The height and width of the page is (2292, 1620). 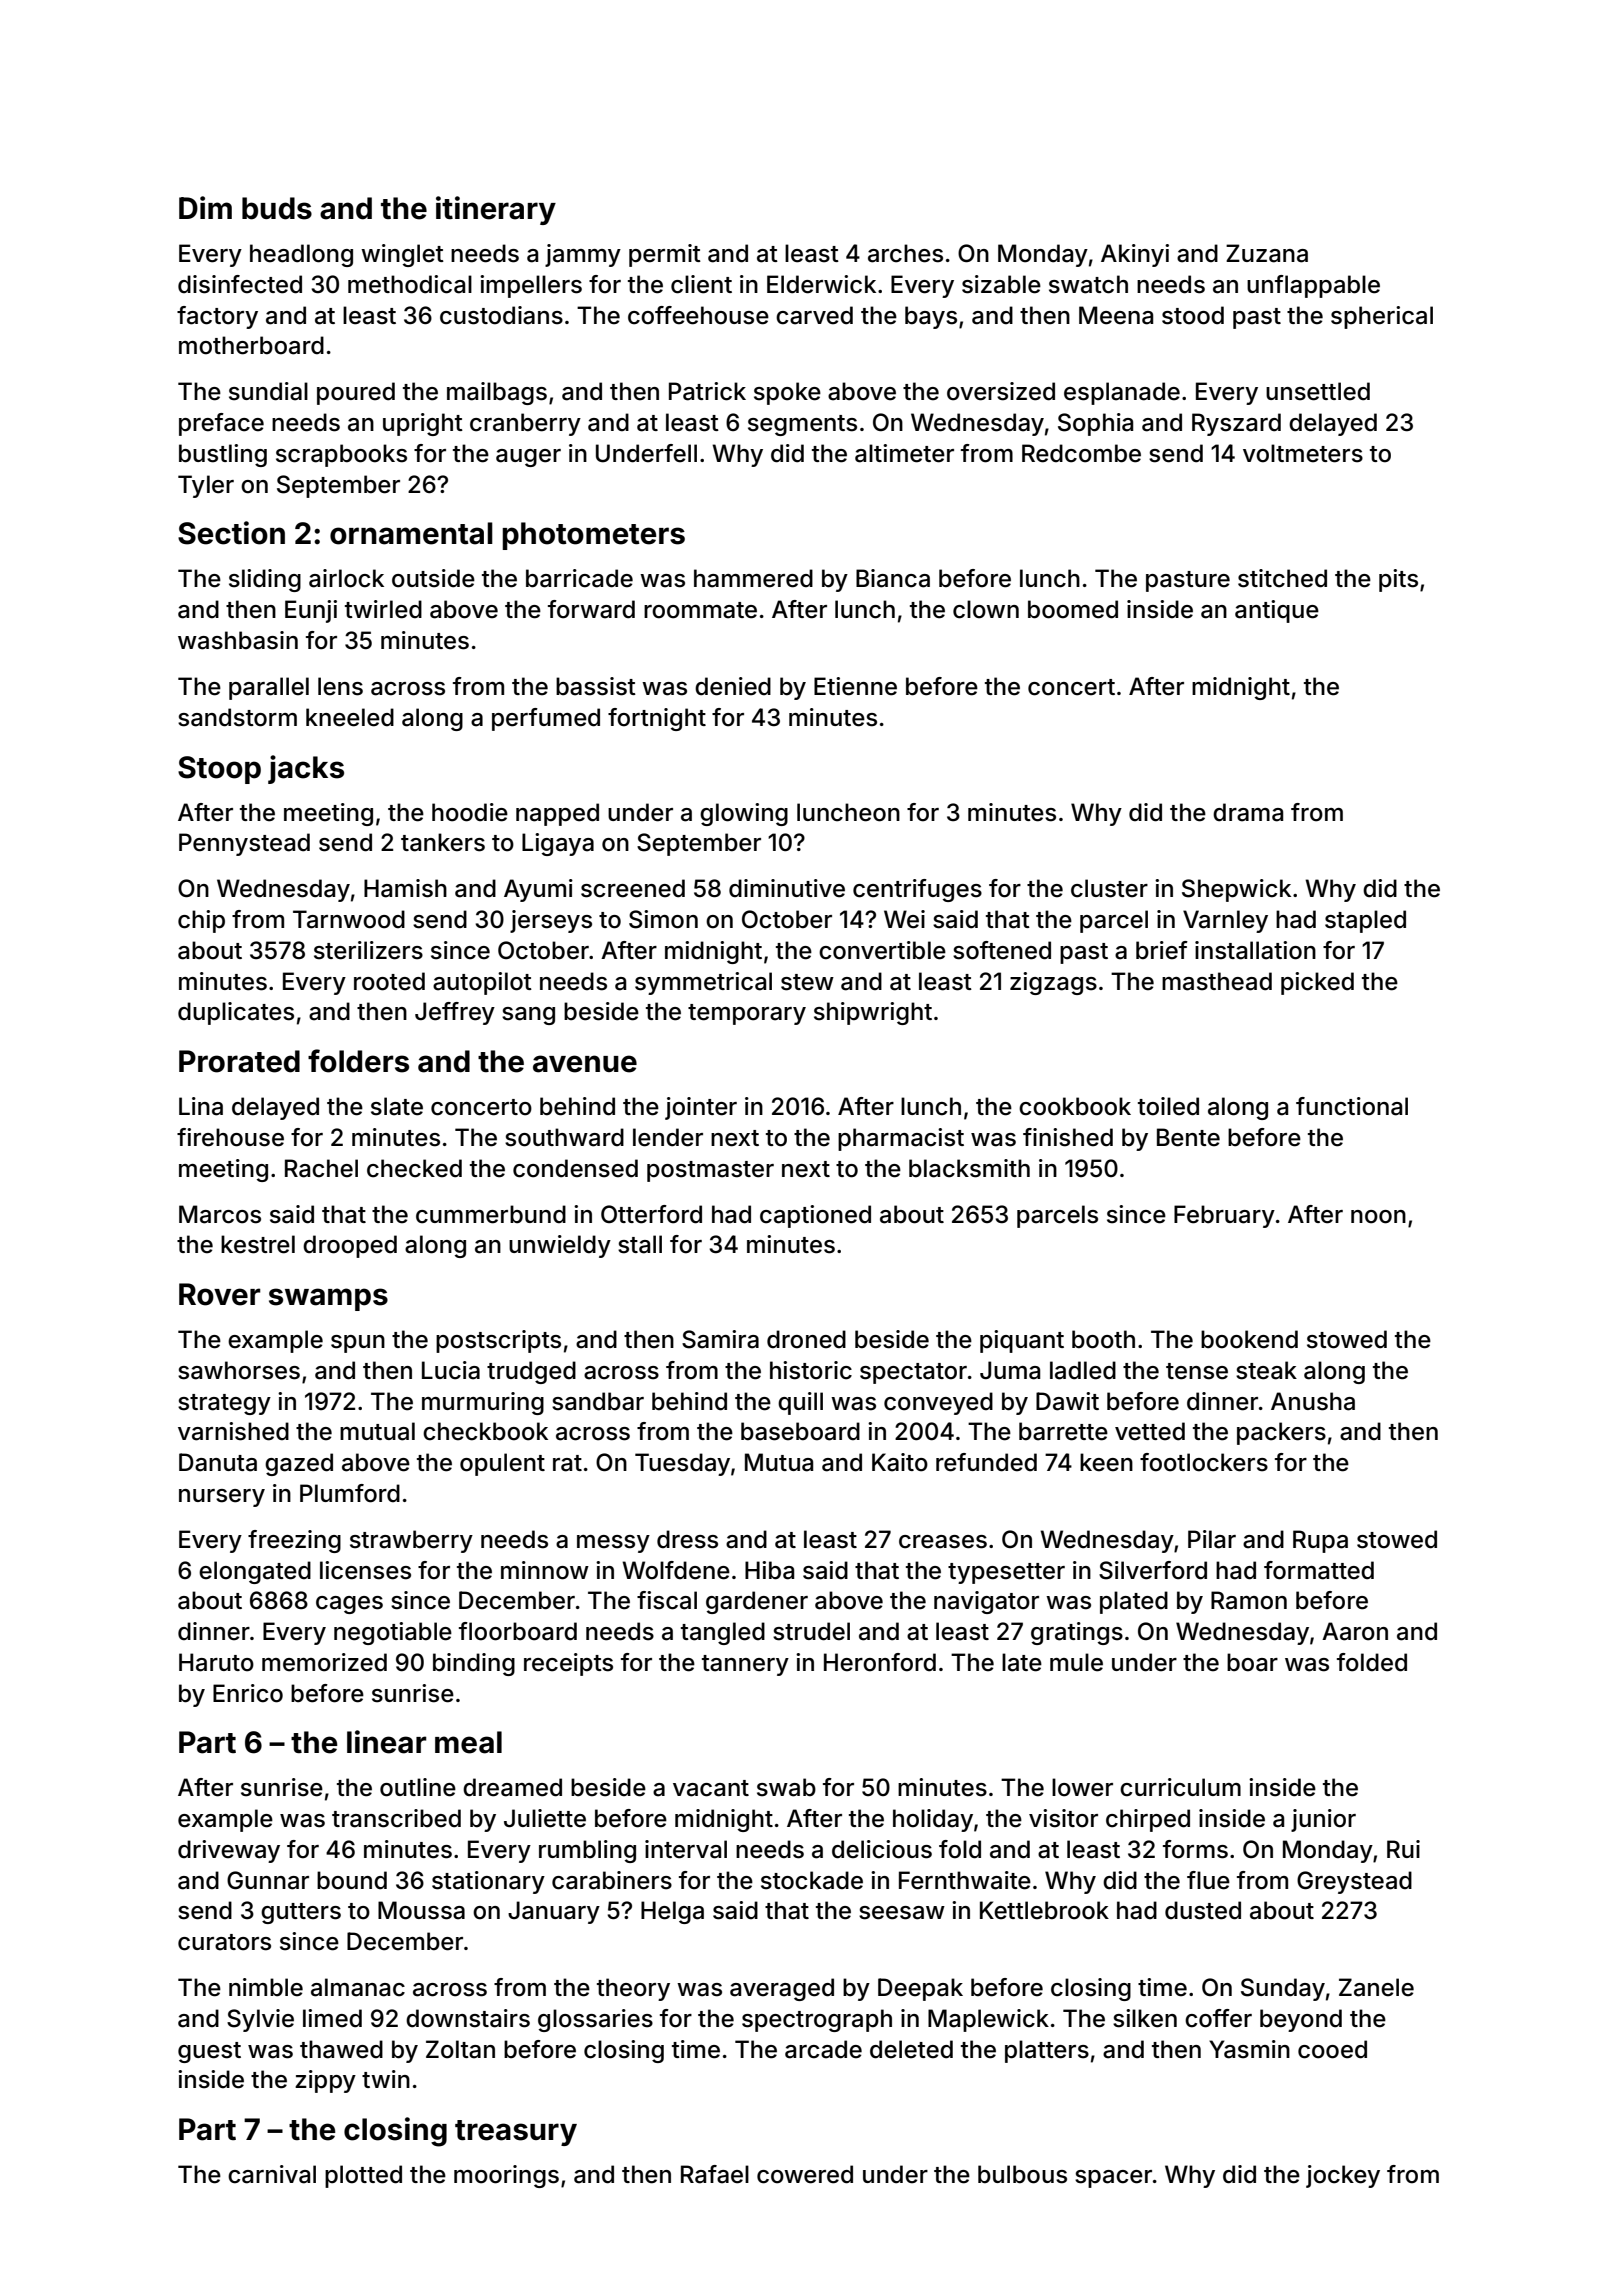 I want to click on spherical, so click(x=1382, y=317).
